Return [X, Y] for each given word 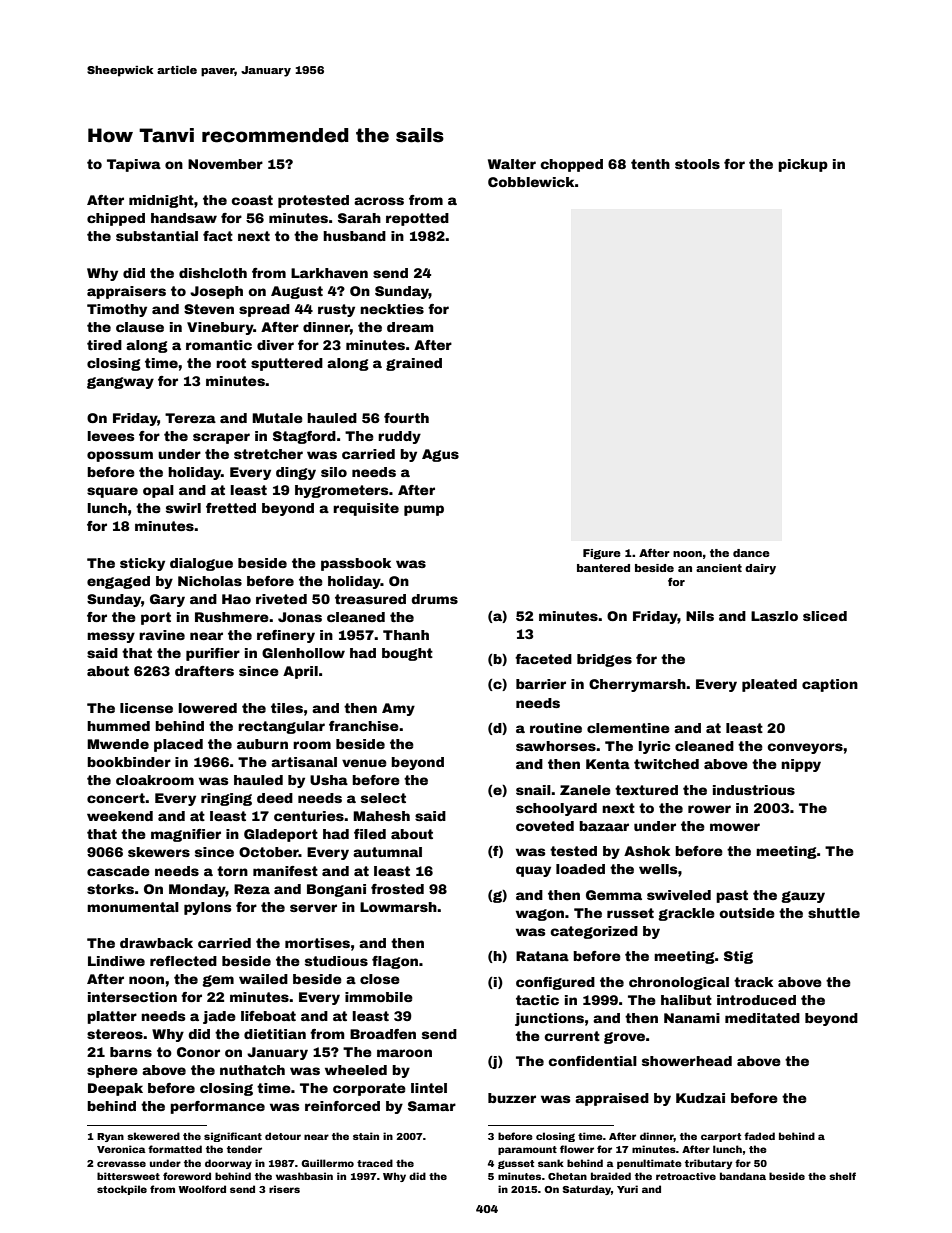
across [379, 201]
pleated [769, 685]
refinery [286, 636]
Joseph [216, 292]
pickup [803, 165]
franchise [364, 726]
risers [284, 1189]
